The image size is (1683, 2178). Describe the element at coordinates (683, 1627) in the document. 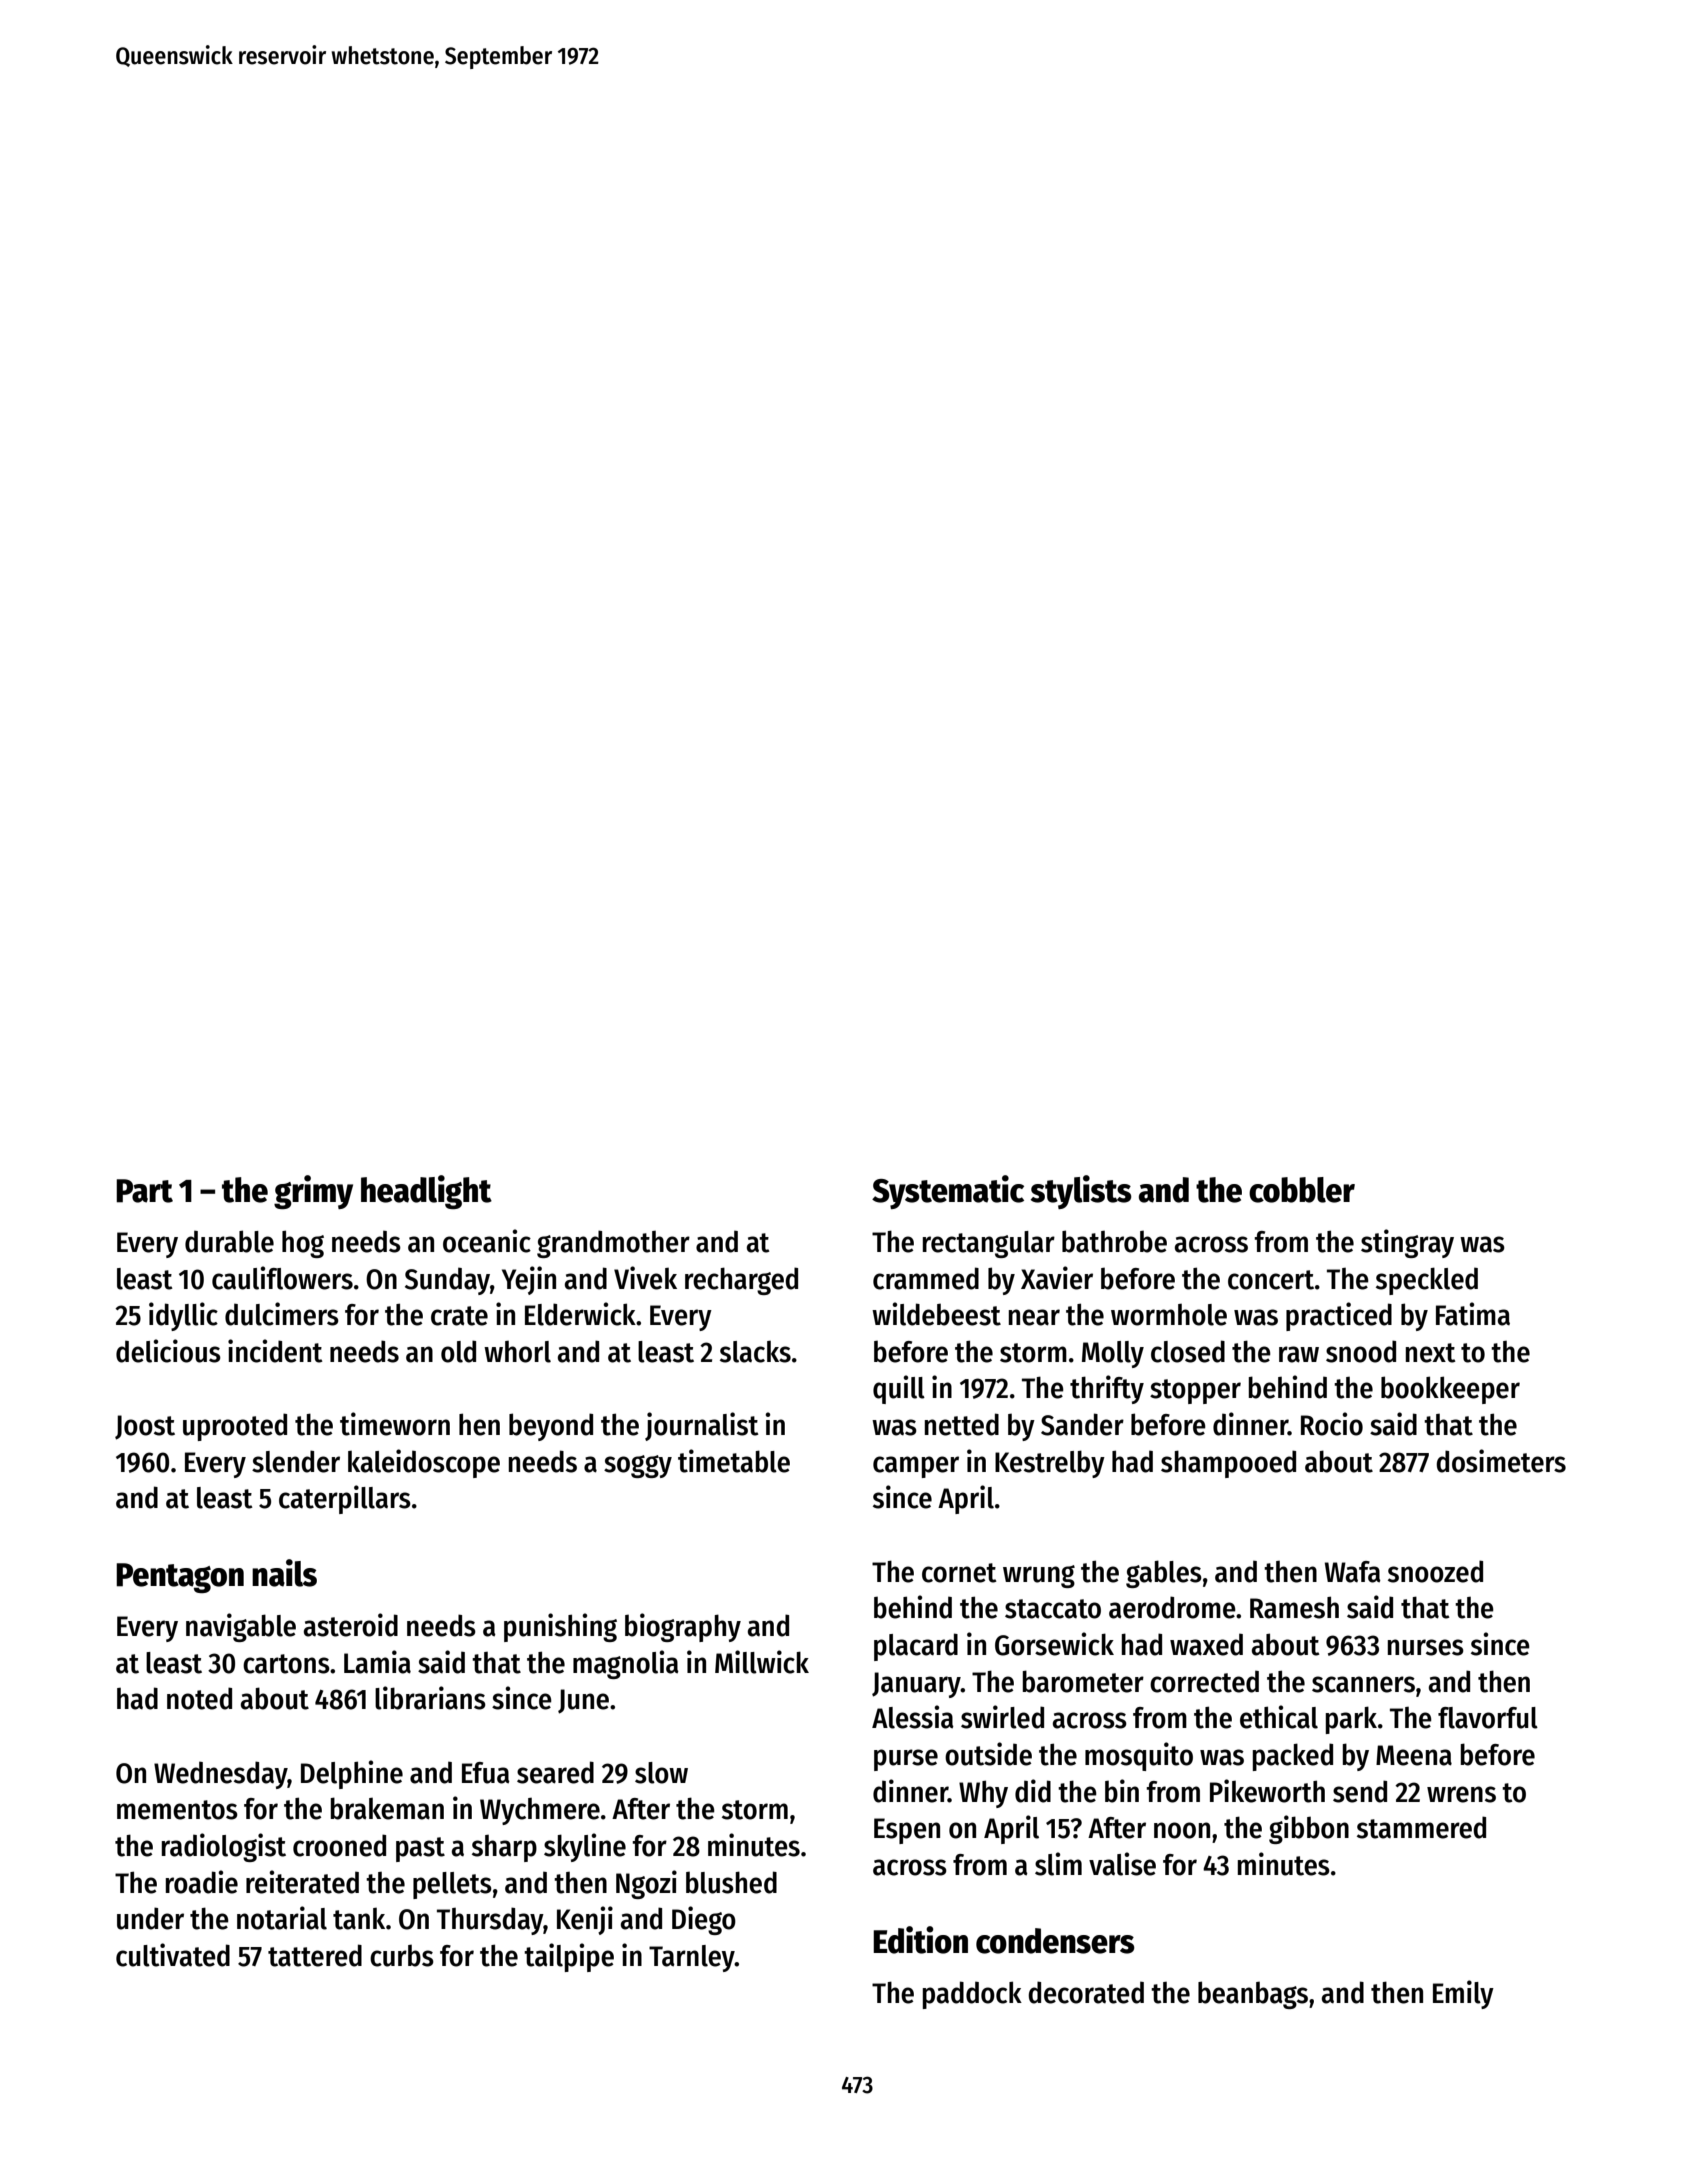

I see `biography` at that location.
